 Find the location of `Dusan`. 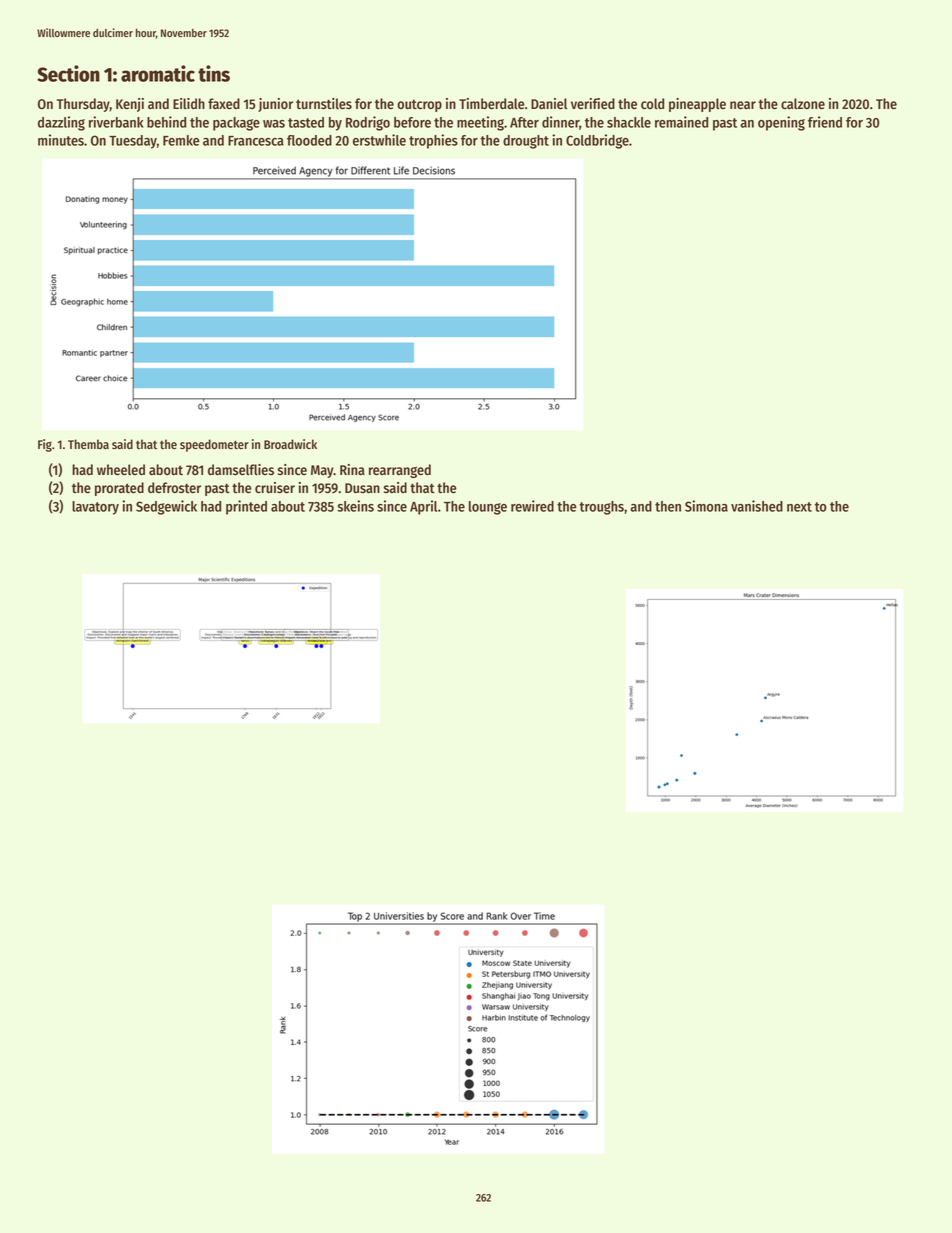

Dusan is located at coordinates (362, 488).
